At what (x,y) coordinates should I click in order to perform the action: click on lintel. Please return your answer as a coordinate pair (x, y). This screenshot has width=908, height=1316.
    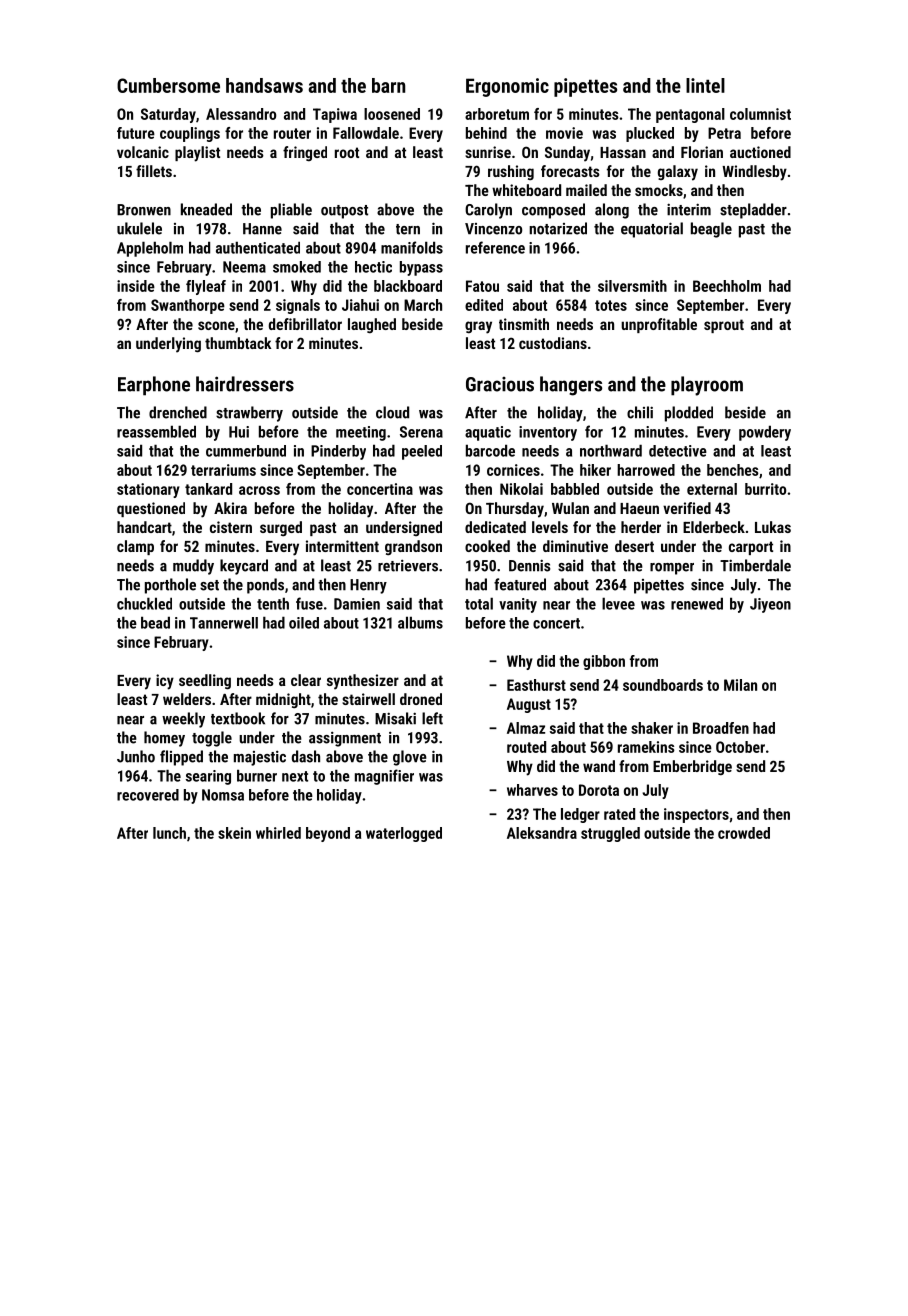
    Looking at the image, I should click on (705, 85).
